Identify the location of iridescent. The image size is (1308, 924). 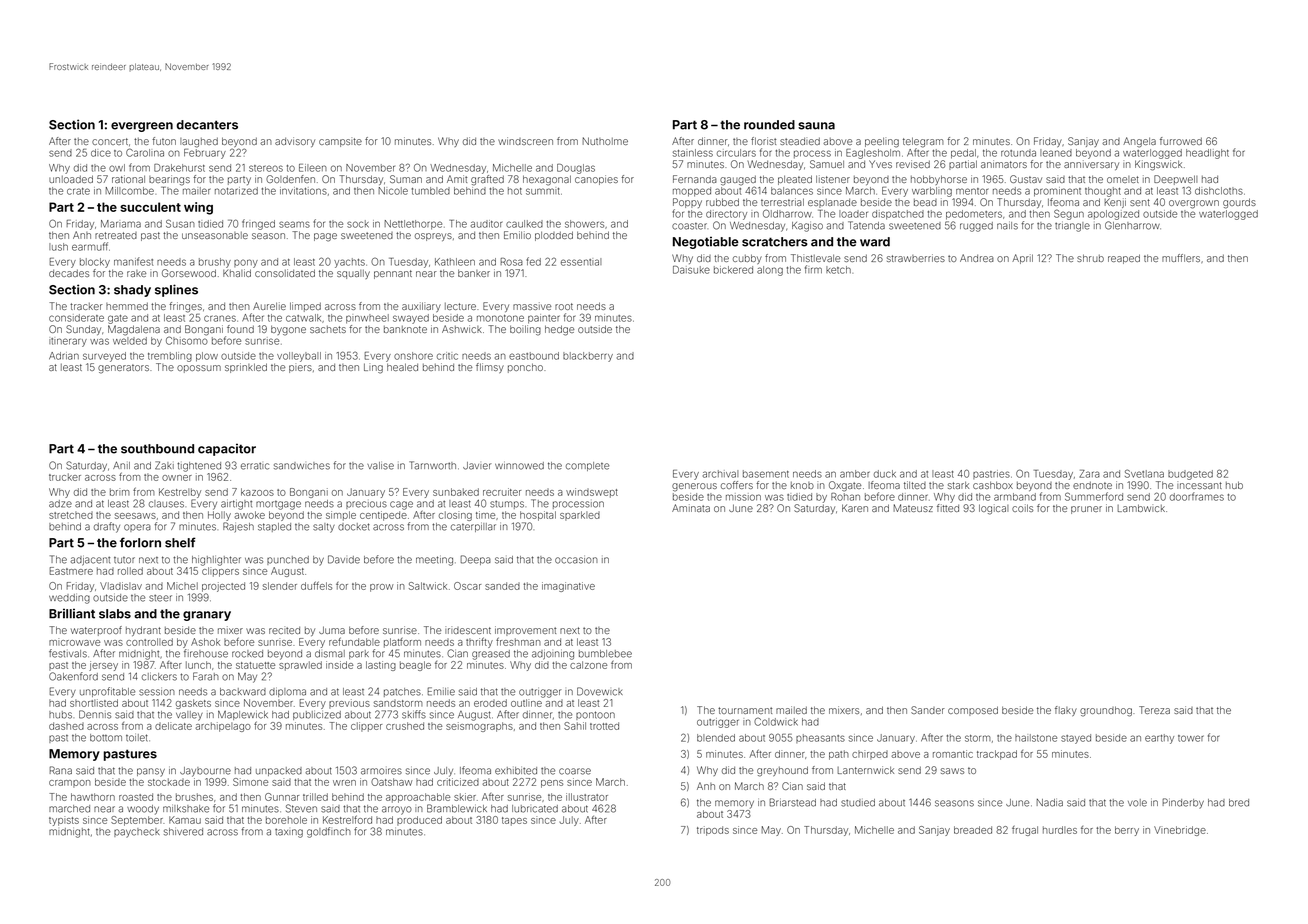
(468, 630).
